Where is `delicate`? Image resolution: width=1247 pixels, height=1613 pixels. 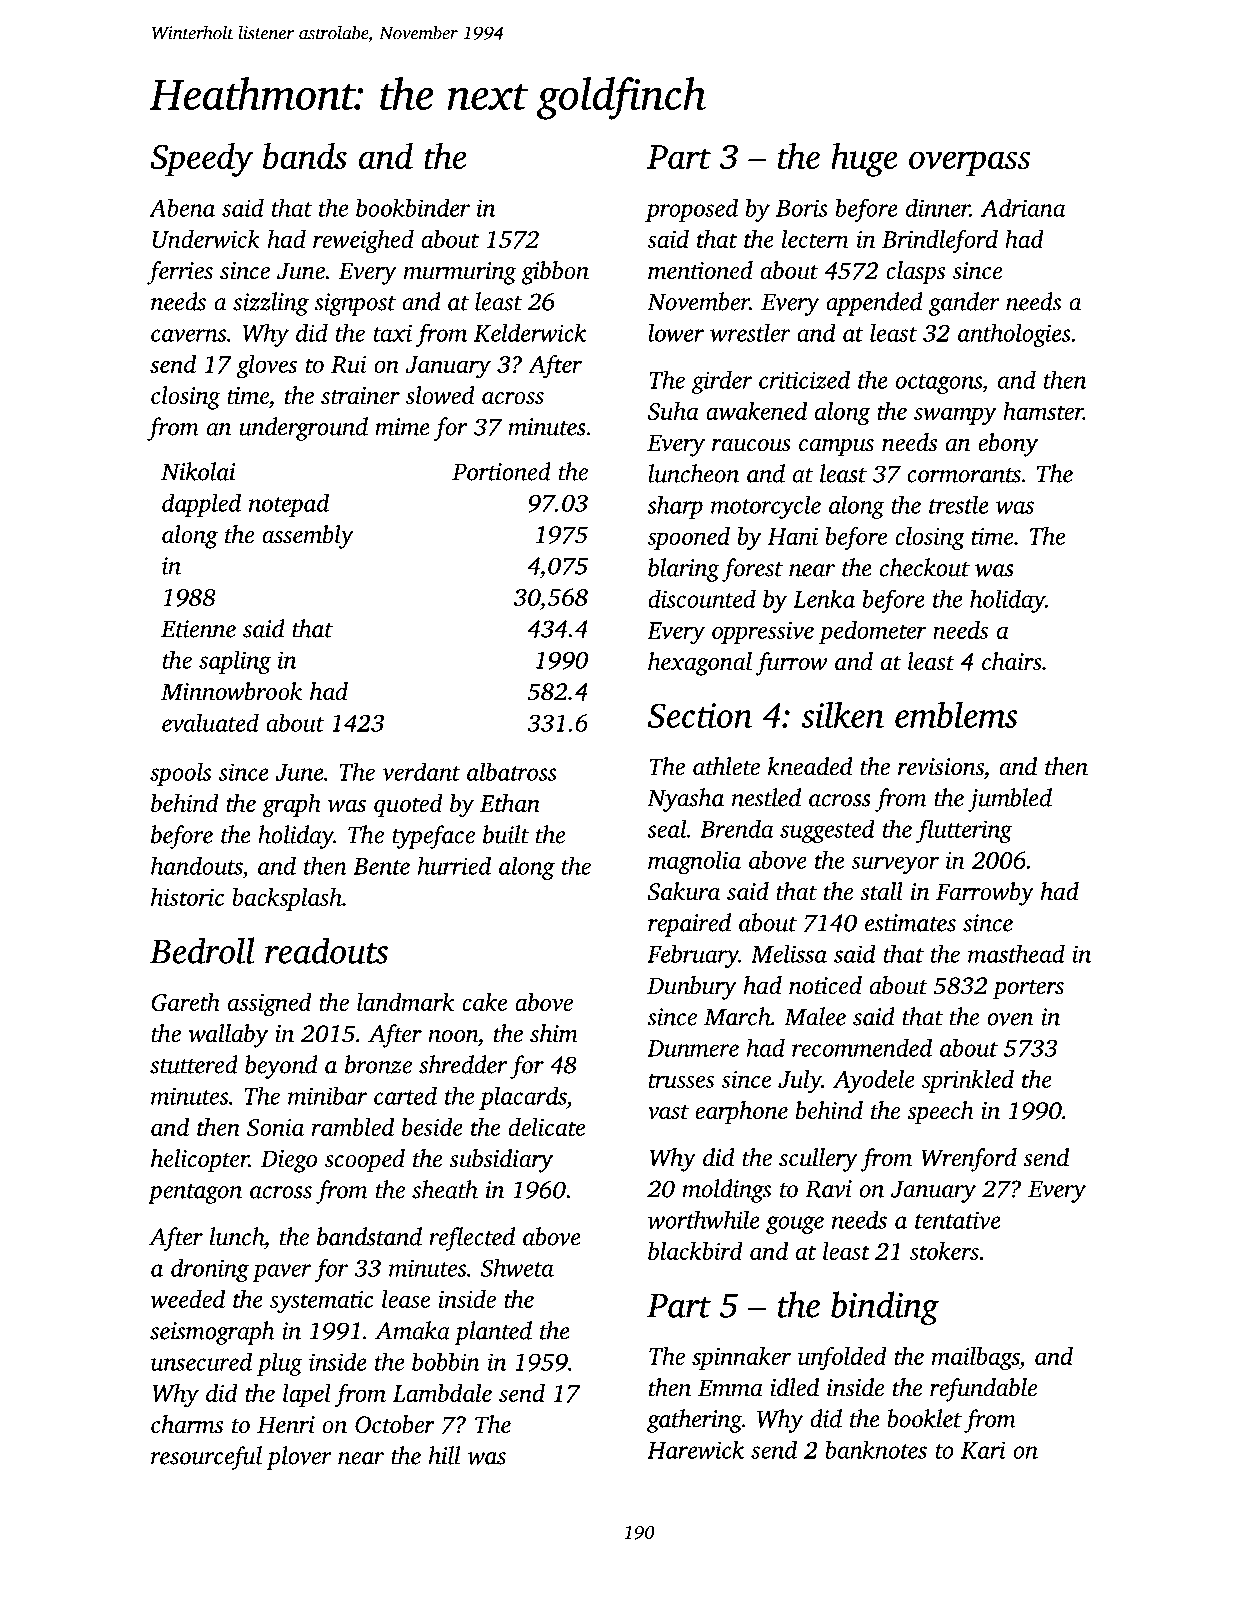 delicate is located at coordinates (546, 1127).
